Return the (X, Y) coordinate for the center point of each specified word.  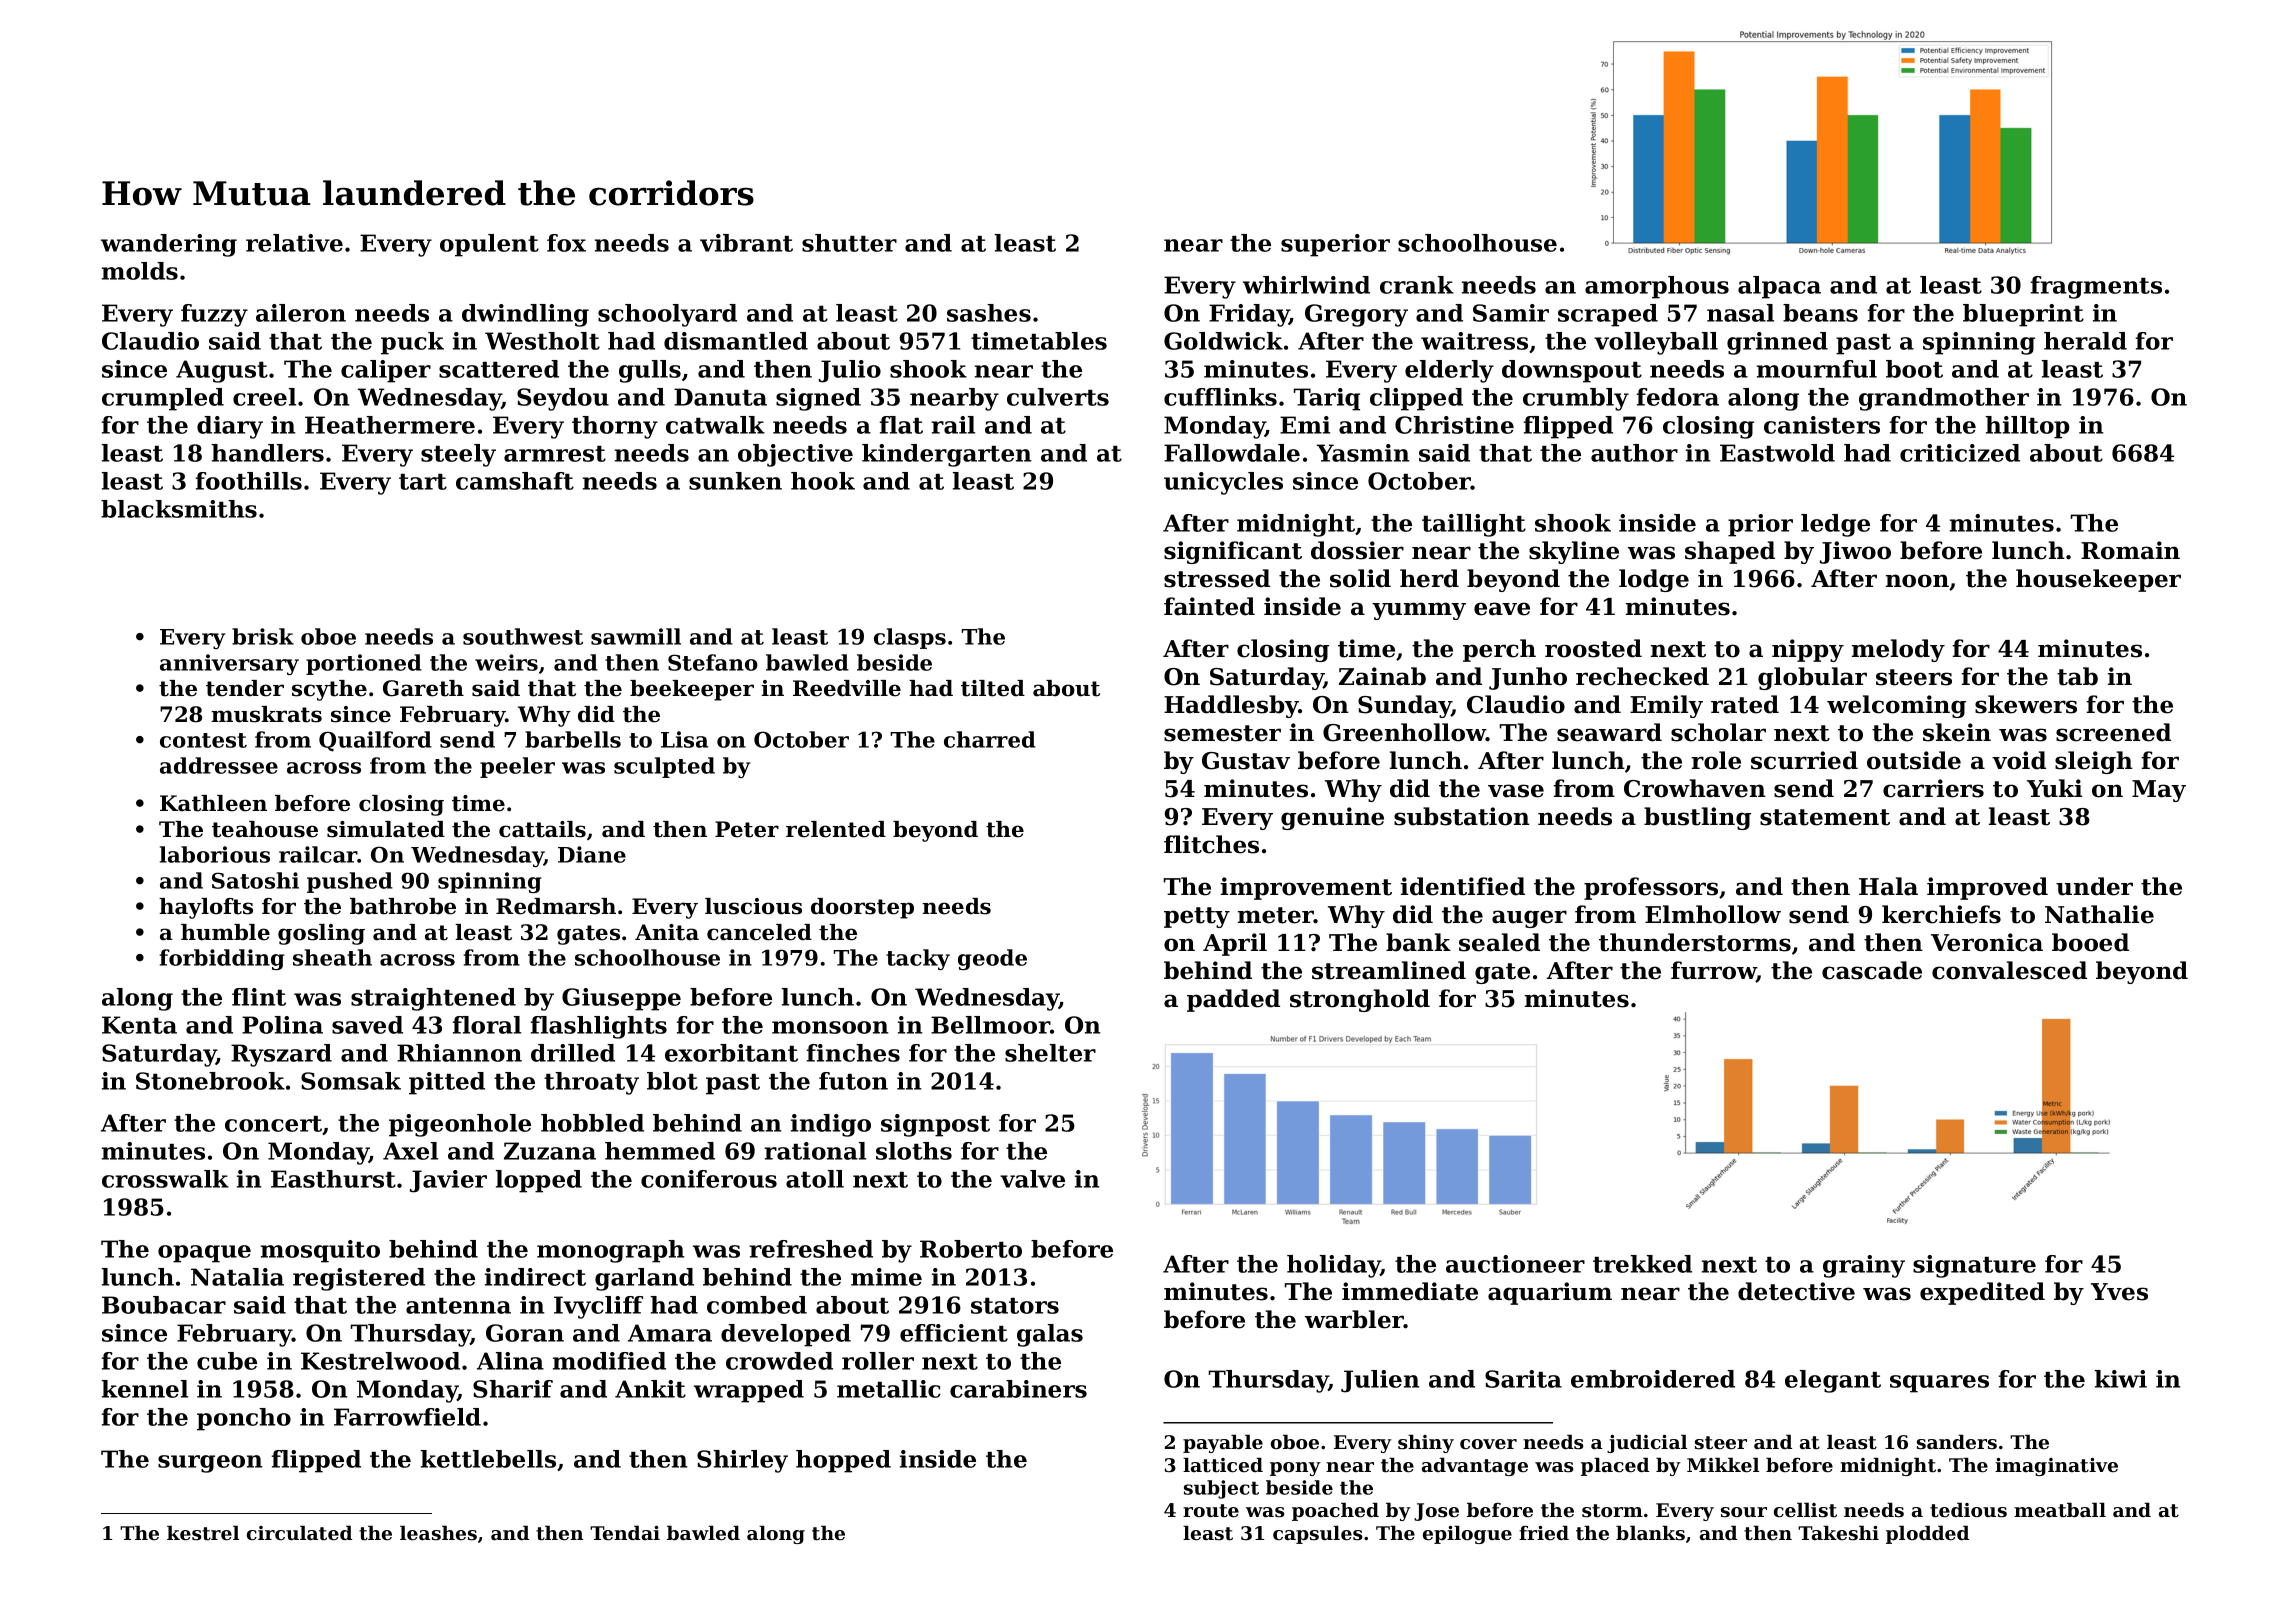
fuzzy (214, 315)
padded (1233, 1000)
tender (245, 688)
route (1211, 1511)
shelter (1050, 1053)
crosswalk (165, 1179)
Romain (2130, 550)
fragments (2096, 287)
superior (1335, 245)
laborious (215, 854)
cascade (1872, 970)
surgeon (210, 1464)
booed (2090, 942)
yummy (1419, 611)
